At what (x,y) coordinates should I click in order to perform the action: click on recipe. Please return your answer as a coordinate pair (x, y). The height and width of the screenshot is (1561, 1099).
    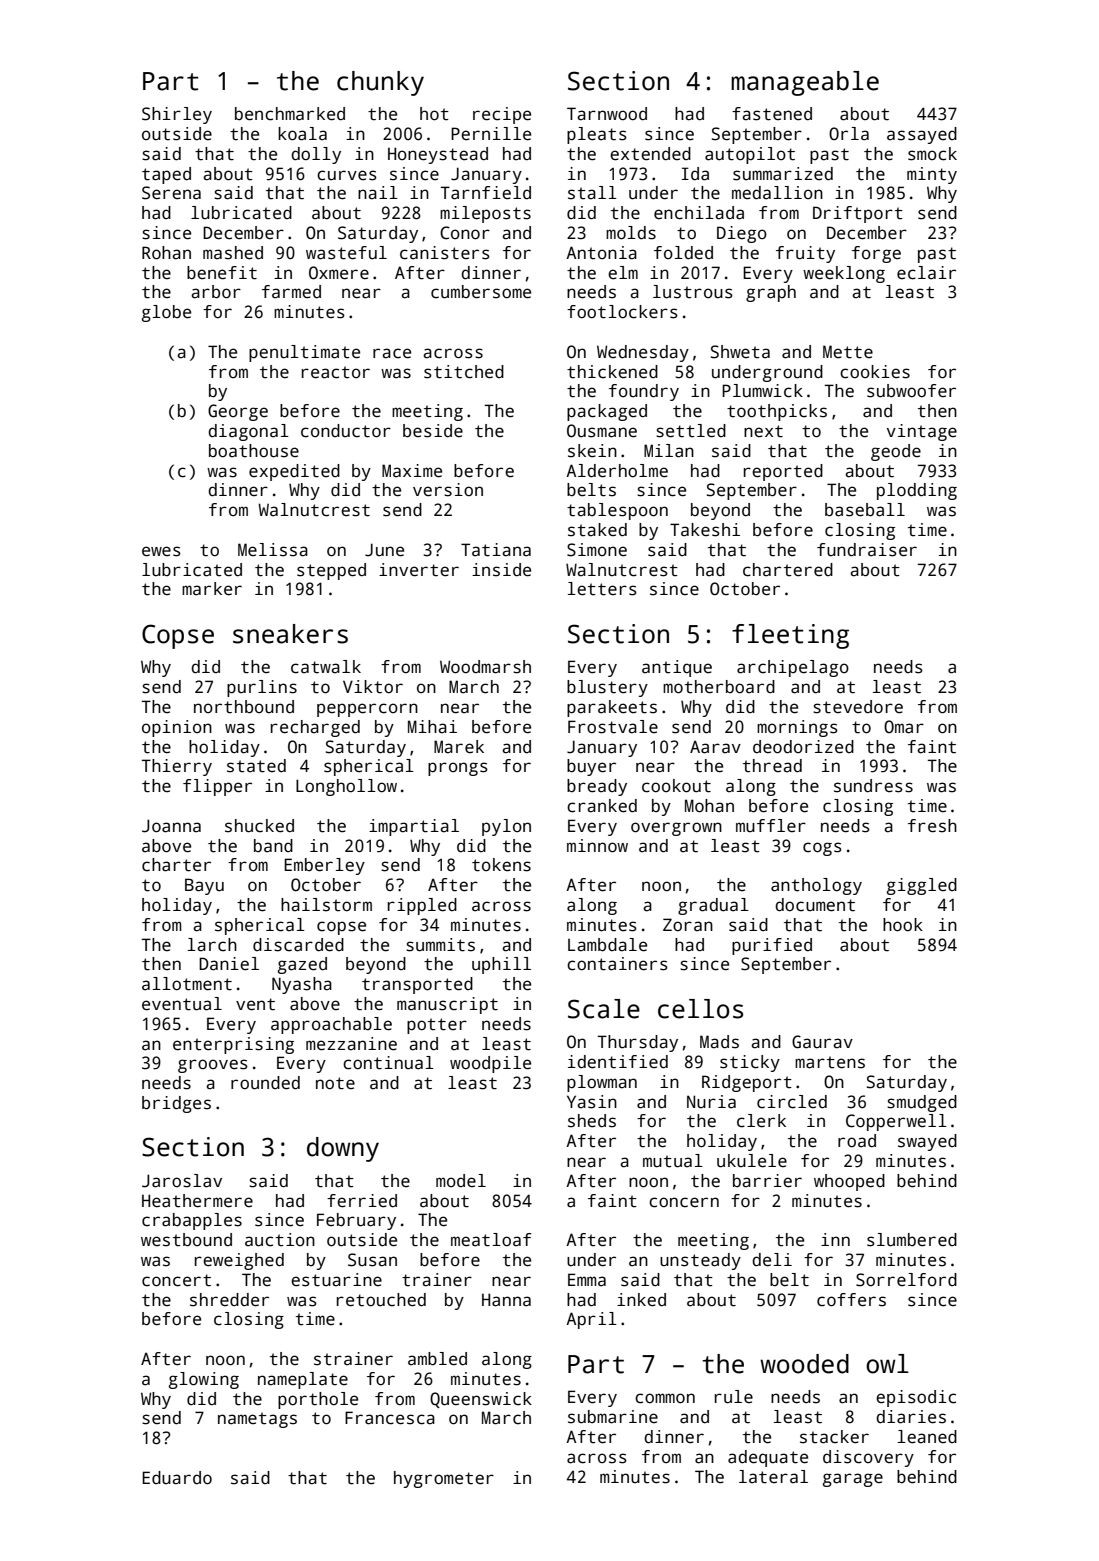
    Looking at the image, I should click on (502, 115).
